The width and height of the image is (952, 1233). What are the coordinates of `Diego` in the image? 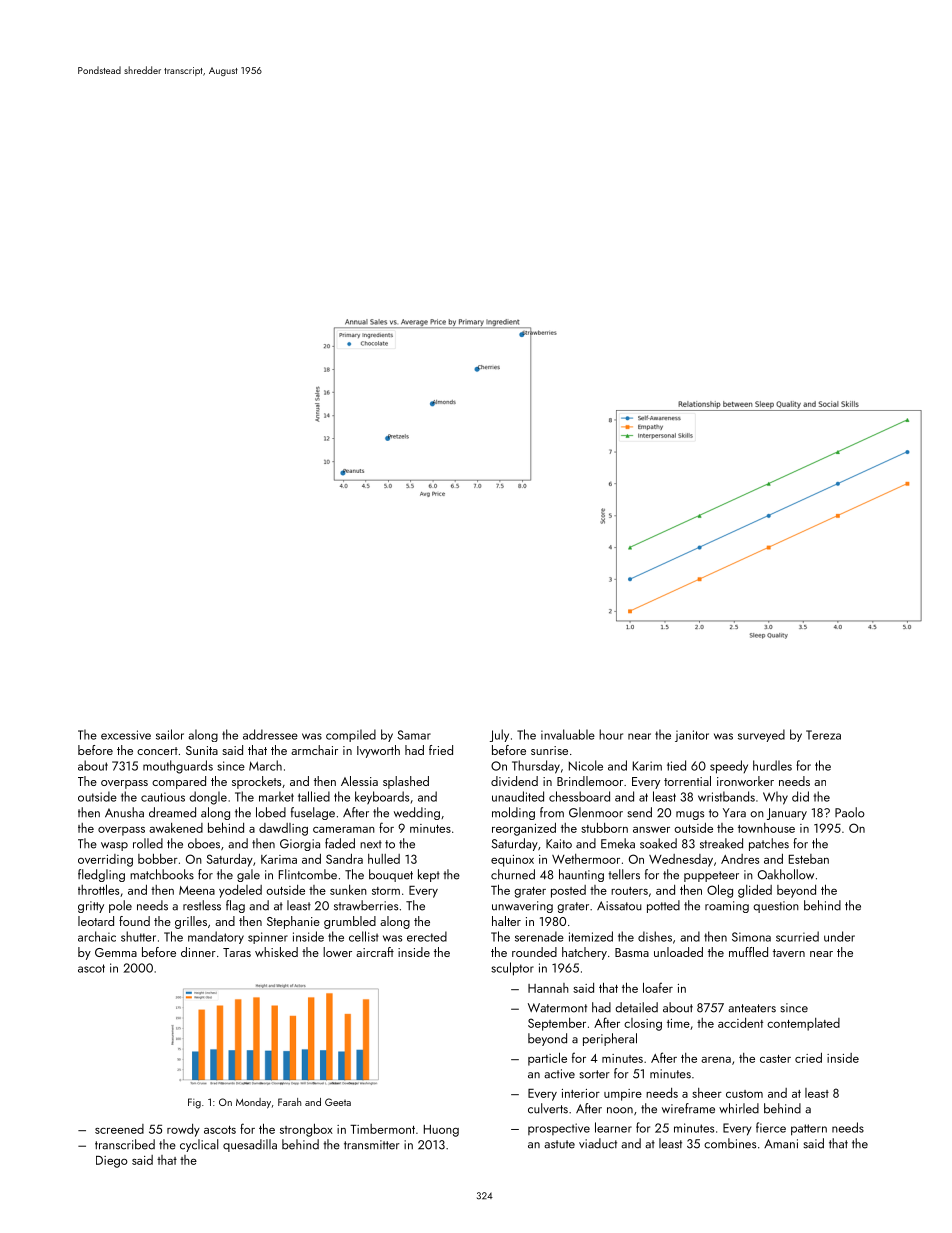 It's located at (112, 1162).
